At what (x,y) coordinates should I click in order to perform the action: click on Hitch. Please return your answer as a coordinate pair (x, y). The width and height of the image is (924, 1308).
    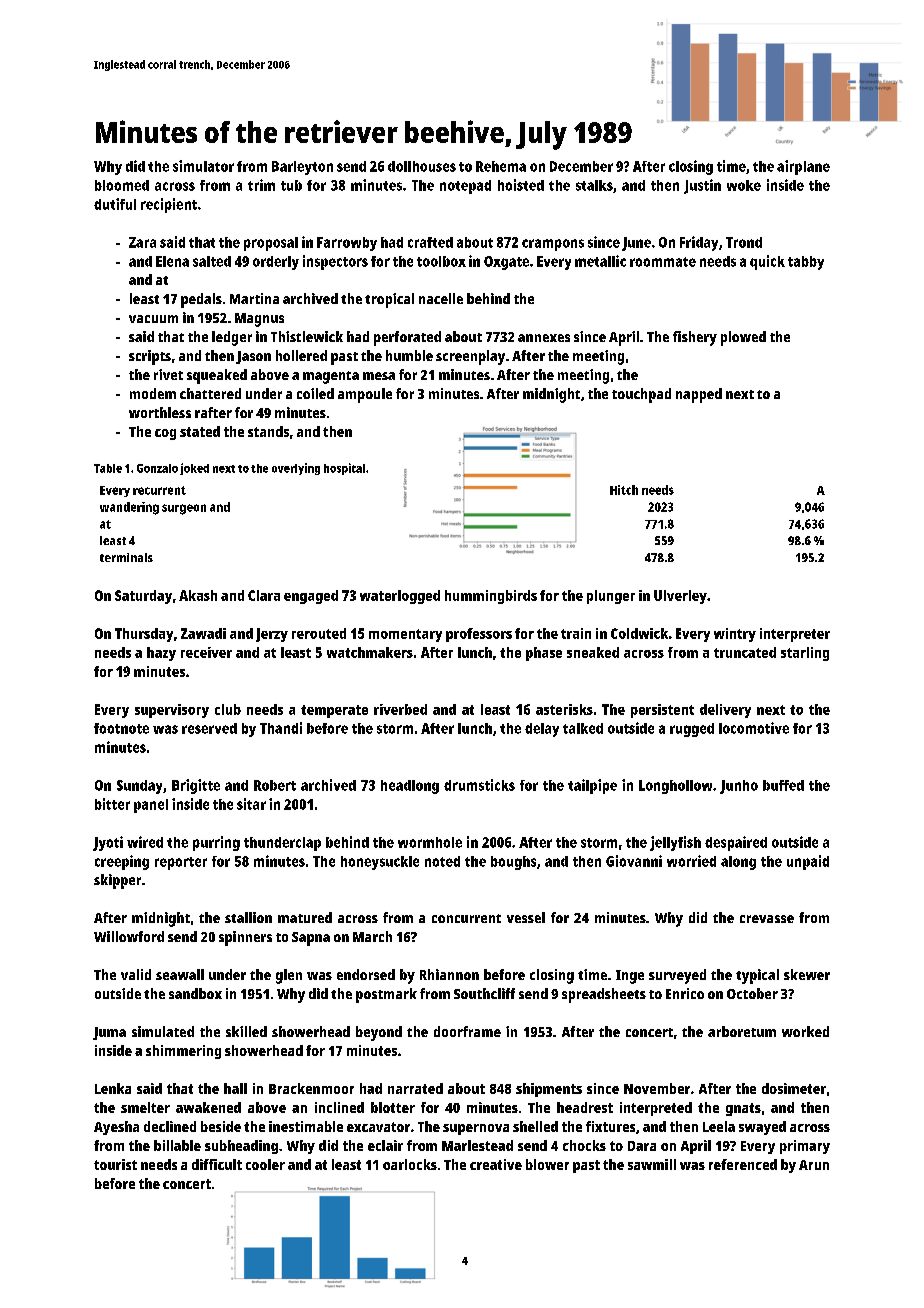
    Looking at the image, I should click on (624, 490).
